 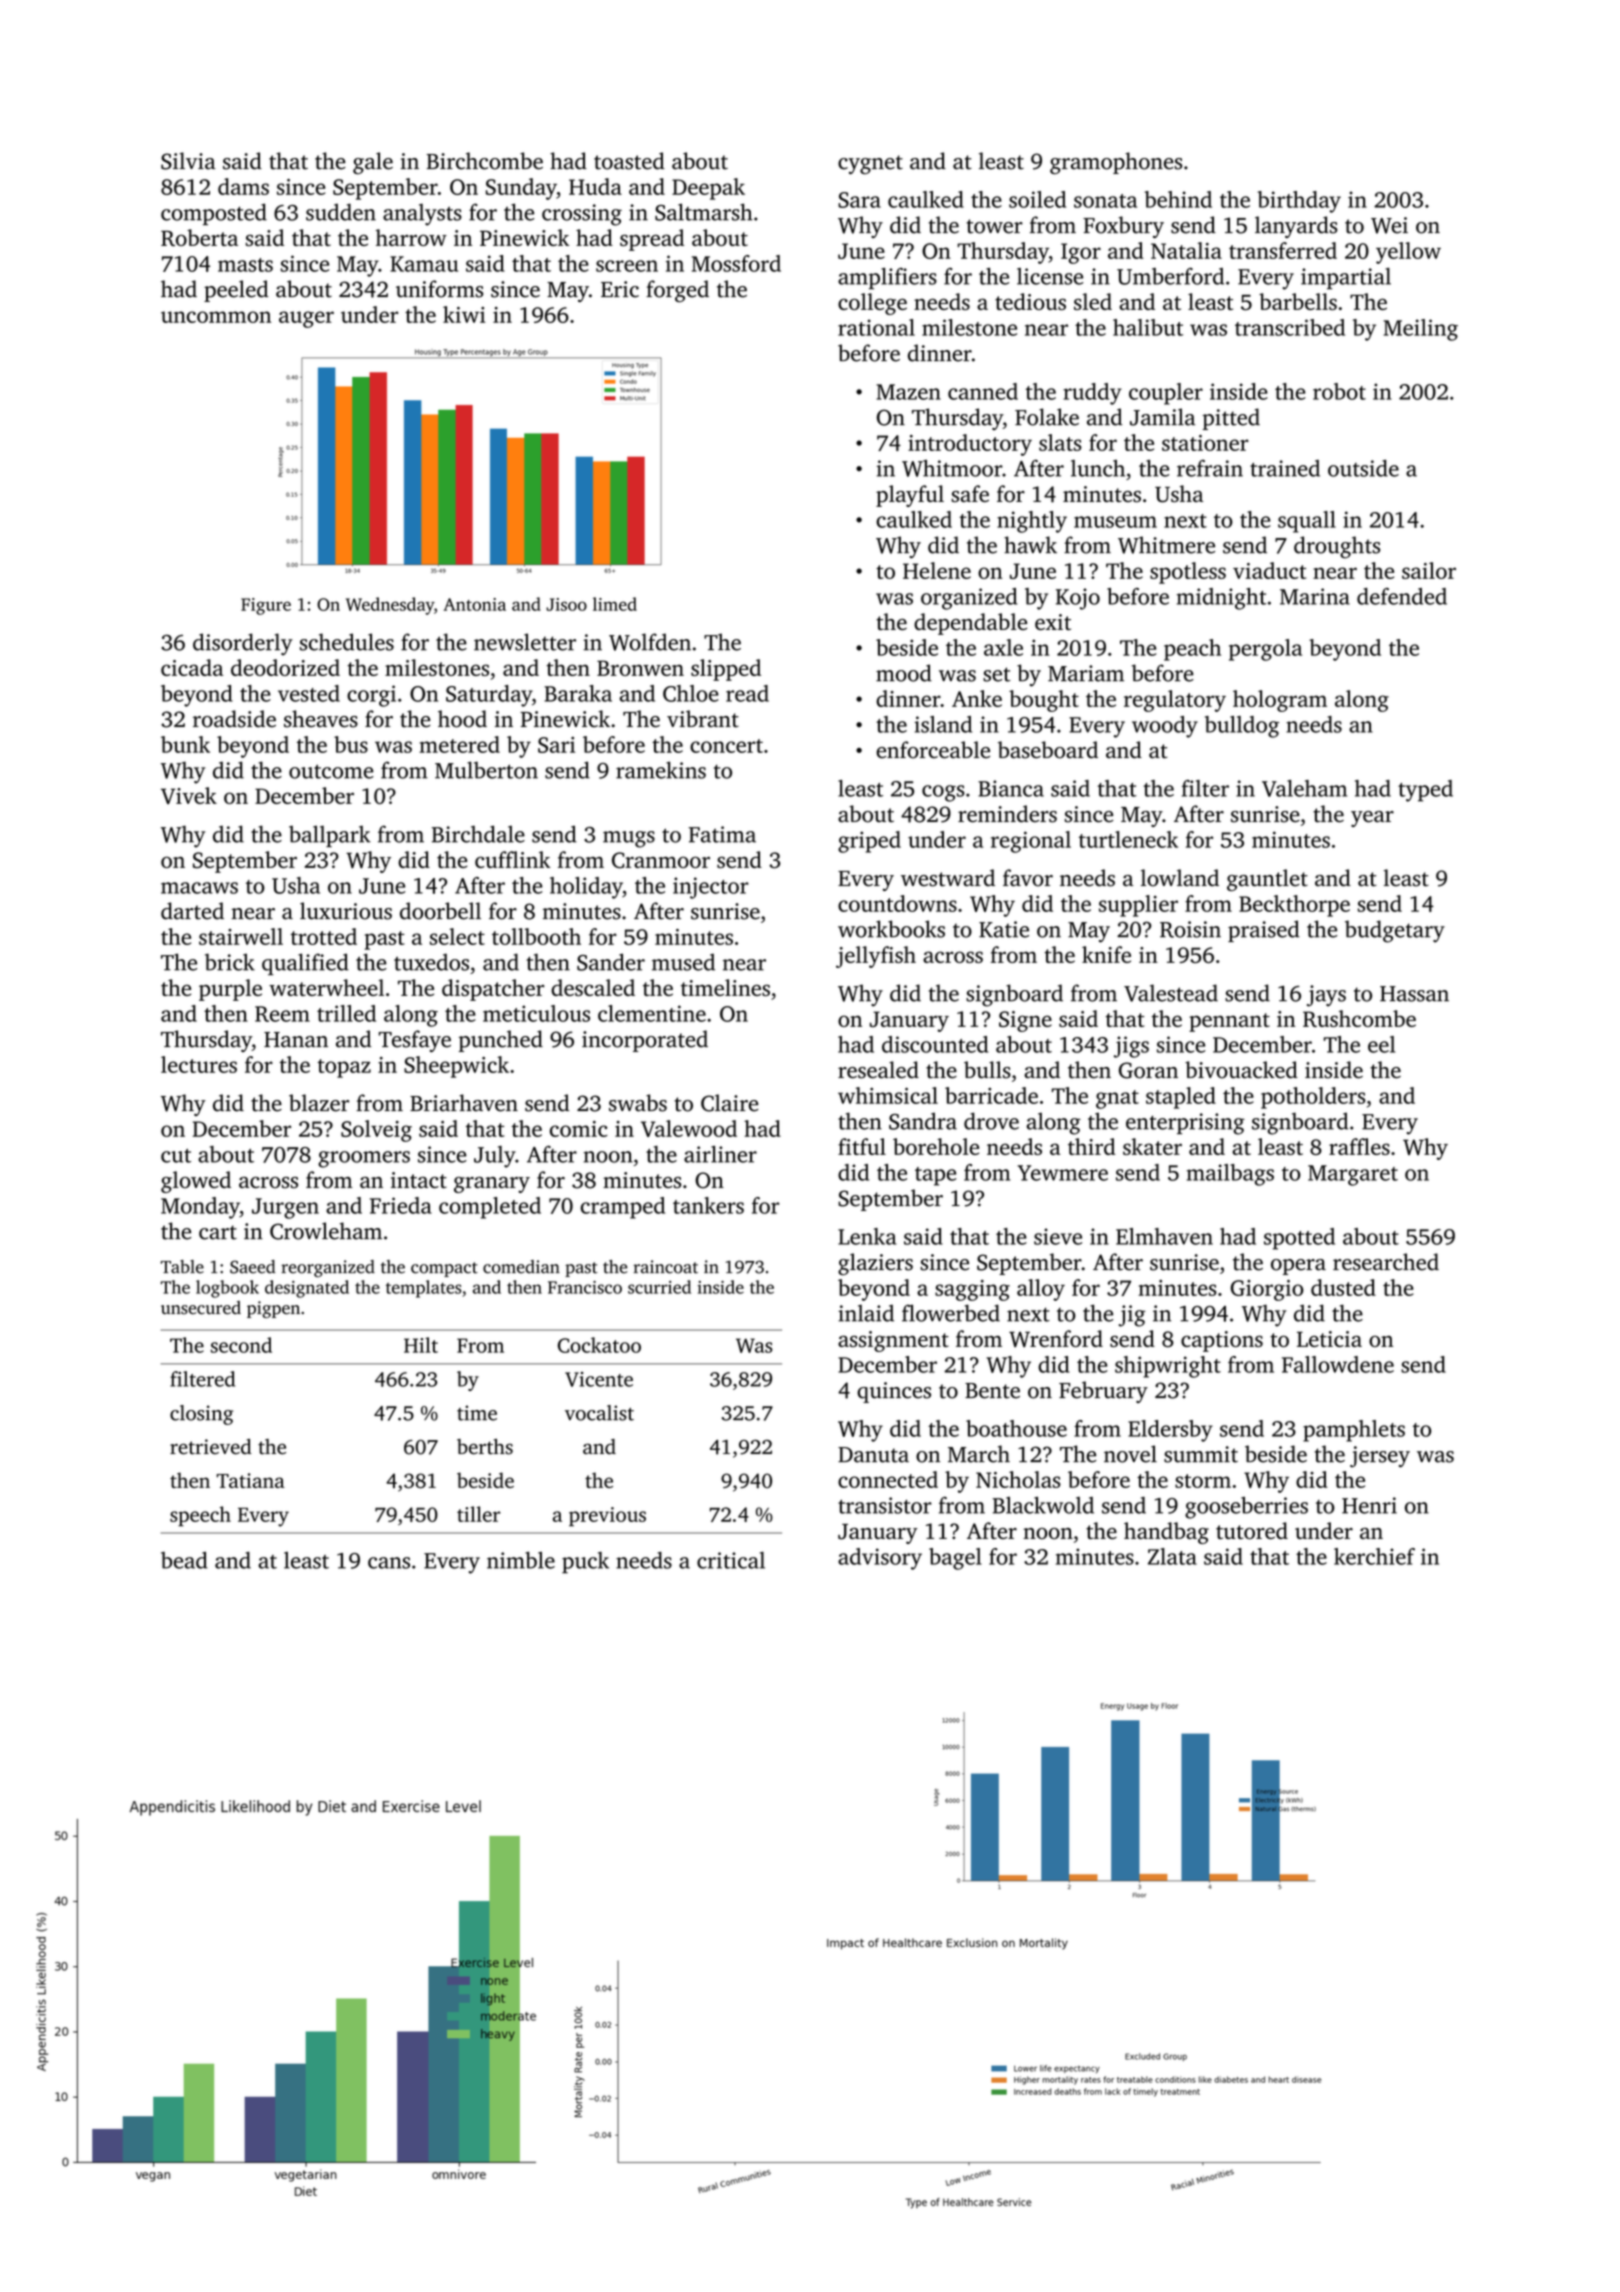 I want to click on Mazen, so click(x=908, y=392).
